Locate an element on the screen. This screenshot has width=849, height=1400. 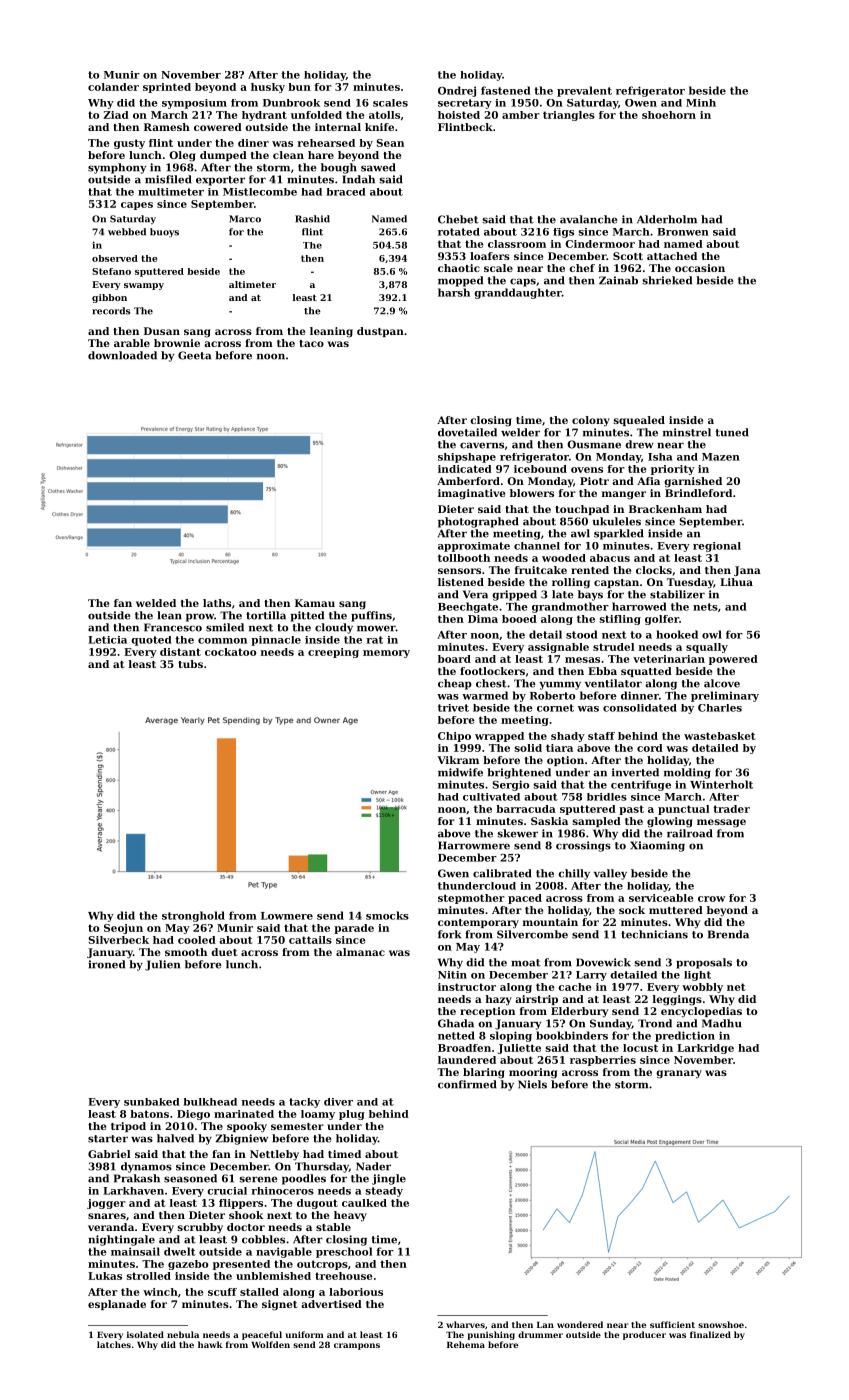
indicated is located at coordinates (465, 469).
